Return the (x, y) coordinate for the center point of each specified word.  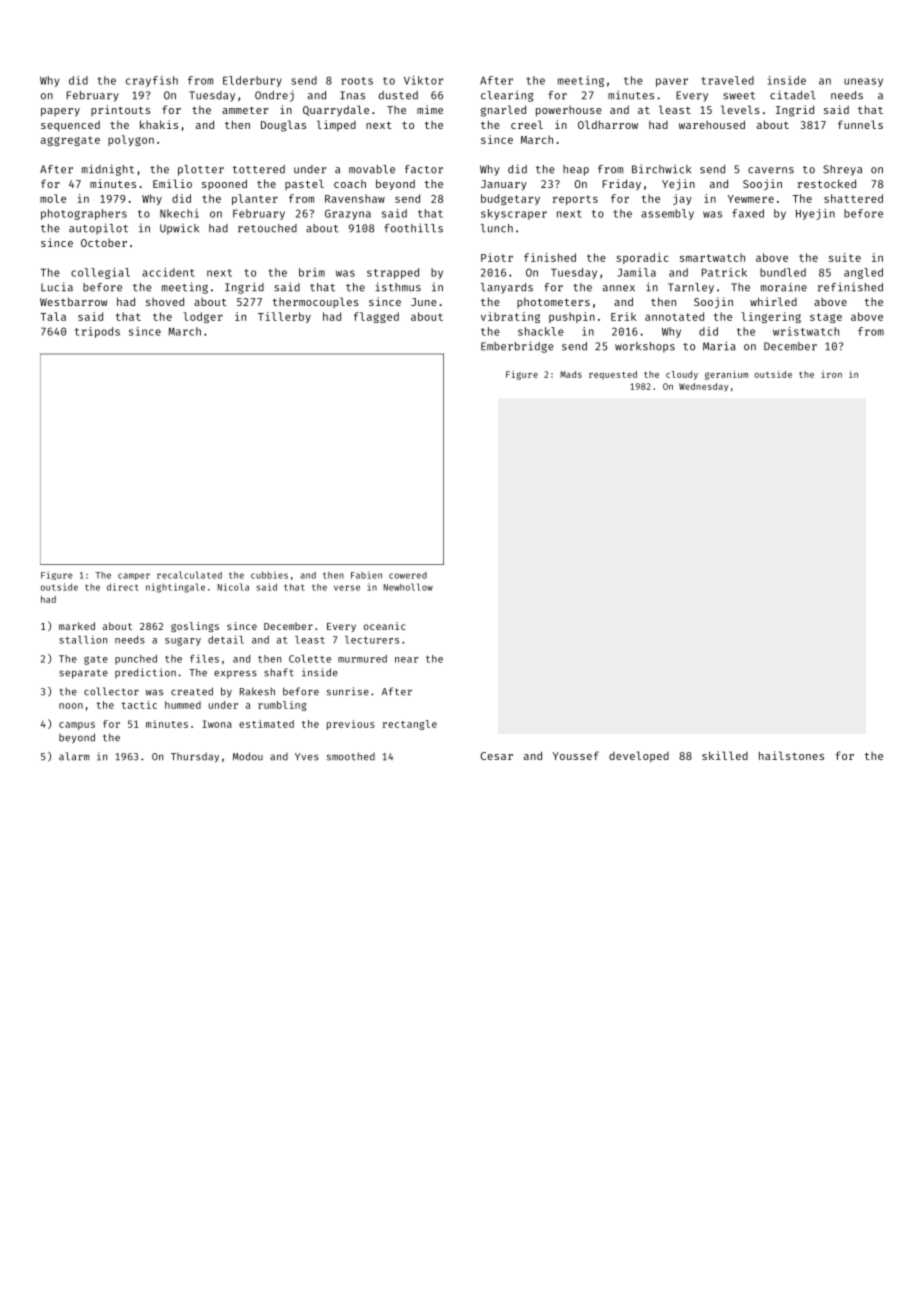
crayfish (152, 81)
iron (831, 374)
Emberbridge (517, 347)
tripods (97, 332)
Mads (571, 374)
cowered (408, 575)
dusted (398, 95)
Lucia (57, 287)
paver (672, 82)
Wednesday (703, 387)
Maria (719, 346)
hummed (183, 705)
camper (134, 576)
